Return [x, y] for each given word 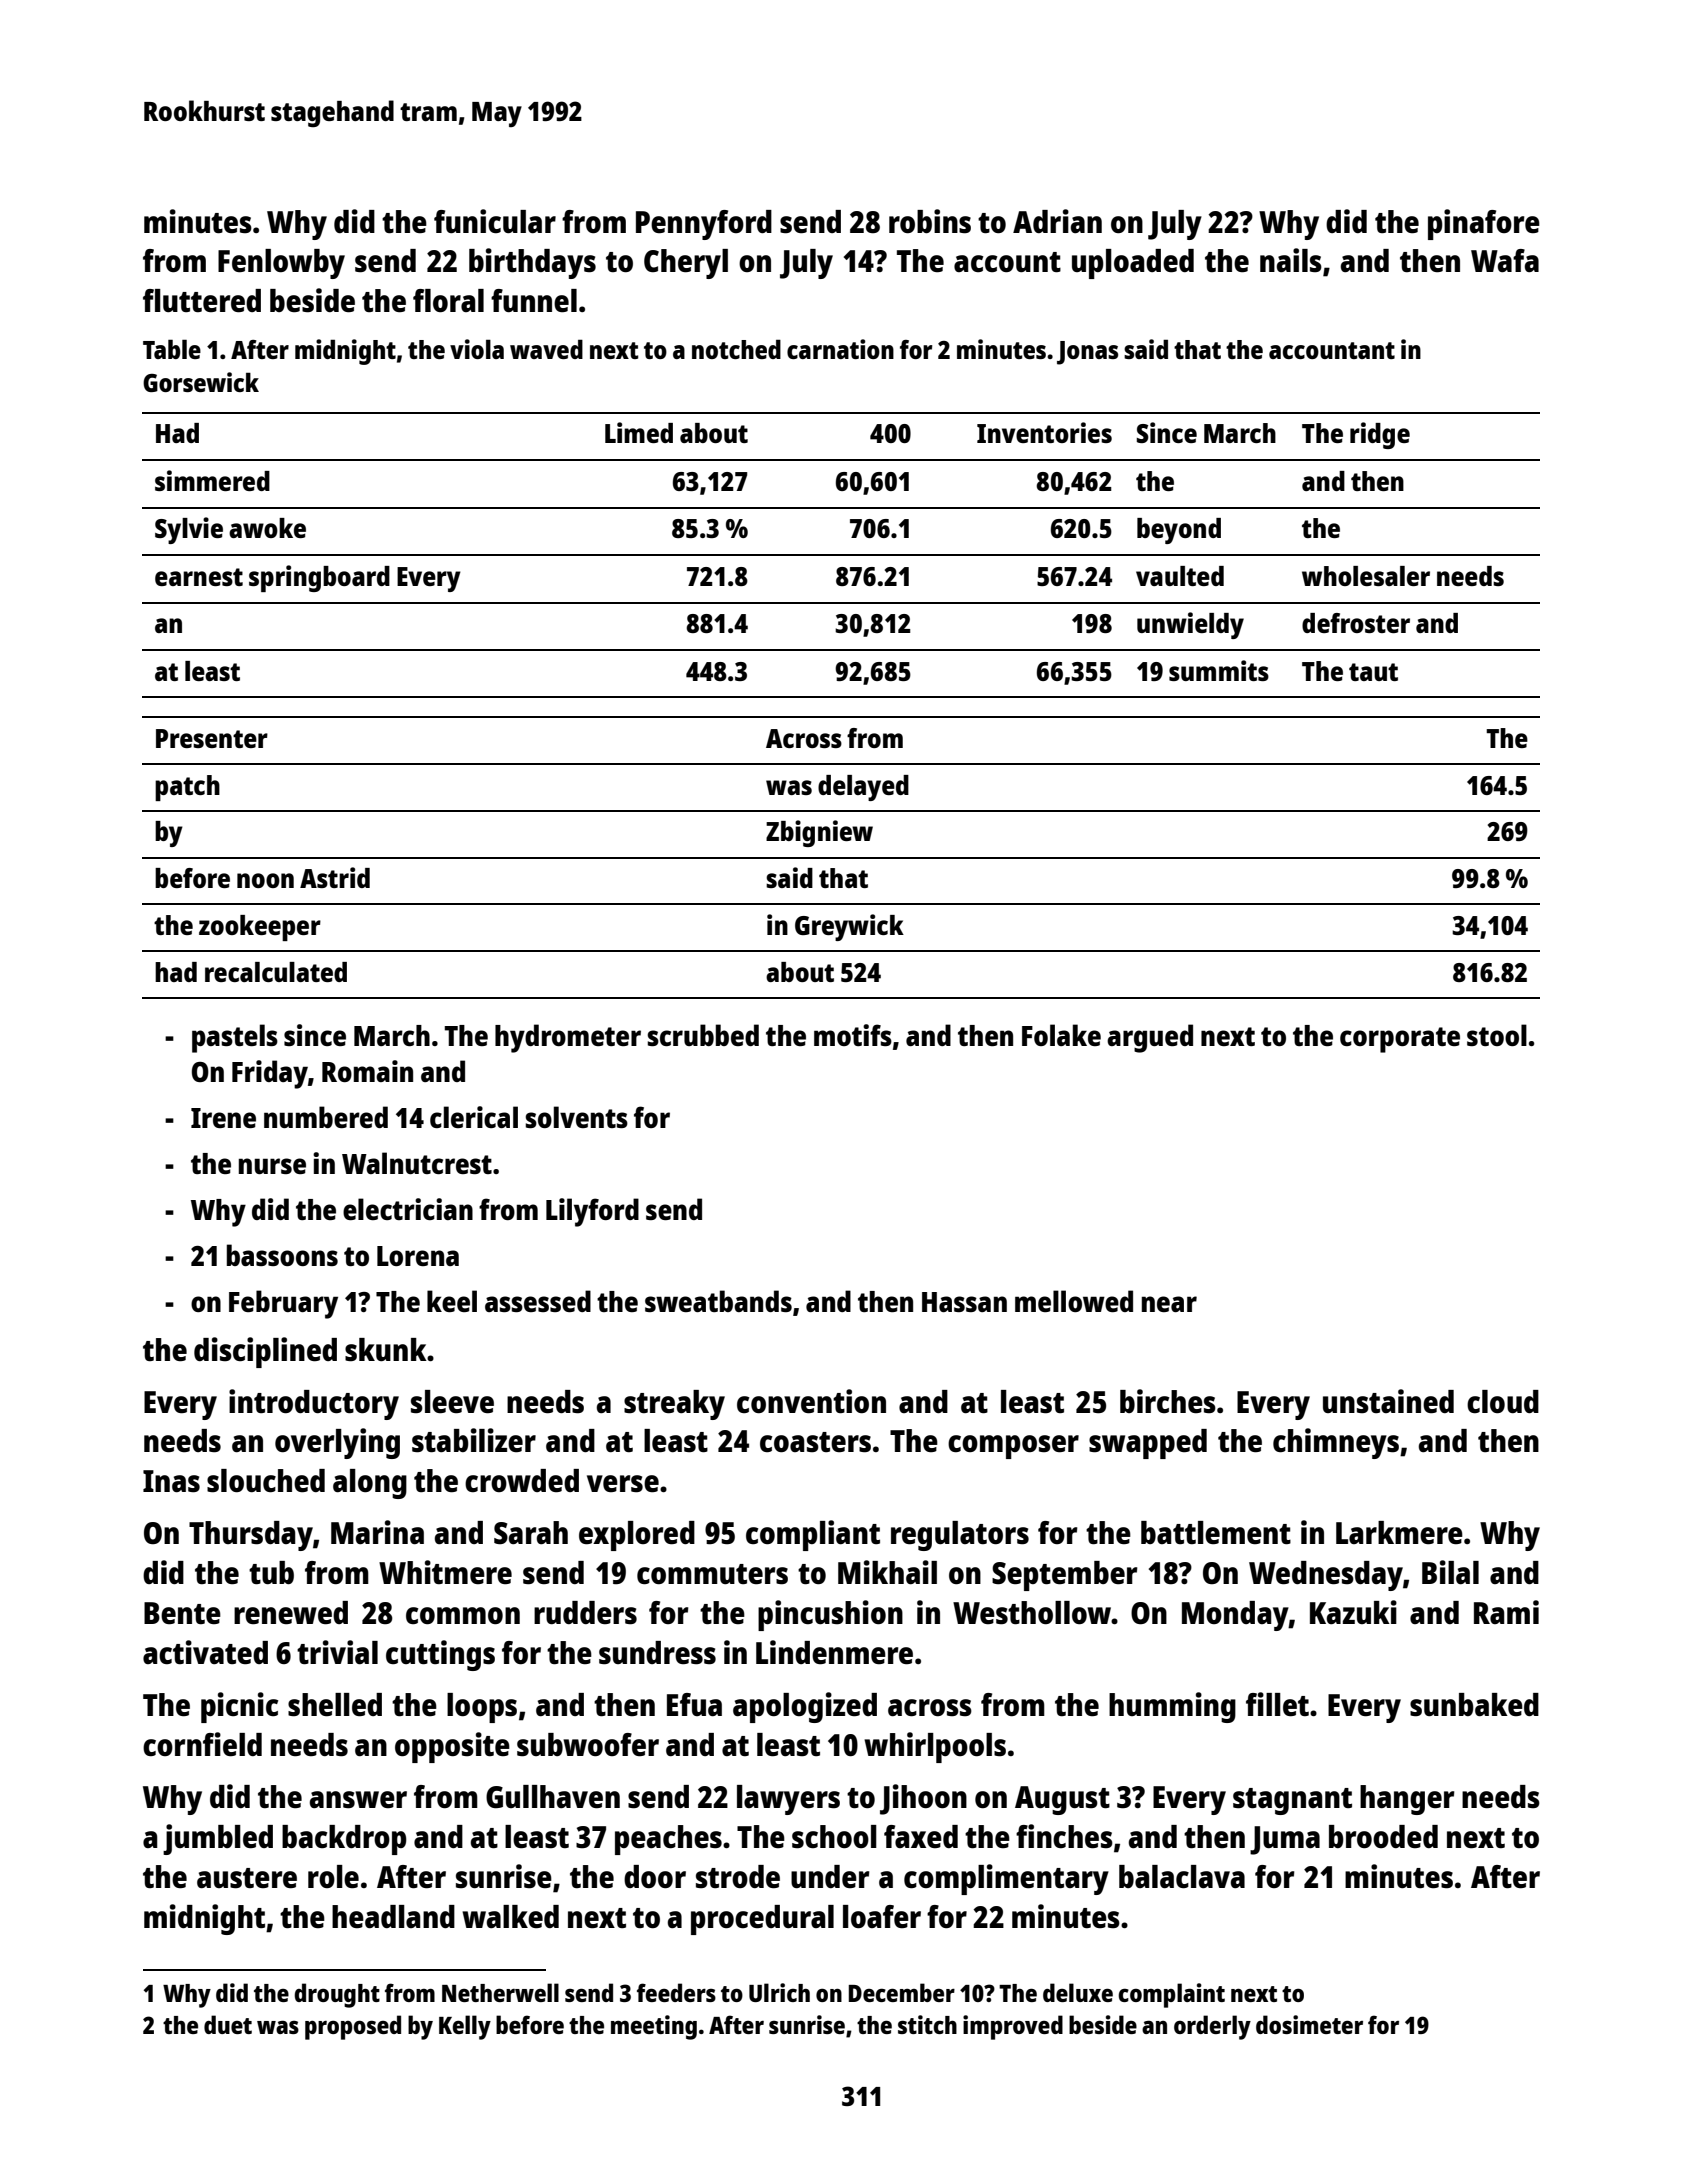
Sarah [531, 1532]
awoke [267, 528]
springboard [319, 578]
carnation [840, 349]
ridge [1380, 435]
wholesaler [1366, 576]
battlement [1216, 1532]
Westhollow [1032, 1613]
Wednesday [1326, 1576]
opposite [452, 1747]
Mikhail [887, 1572]
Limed [639, 432]
